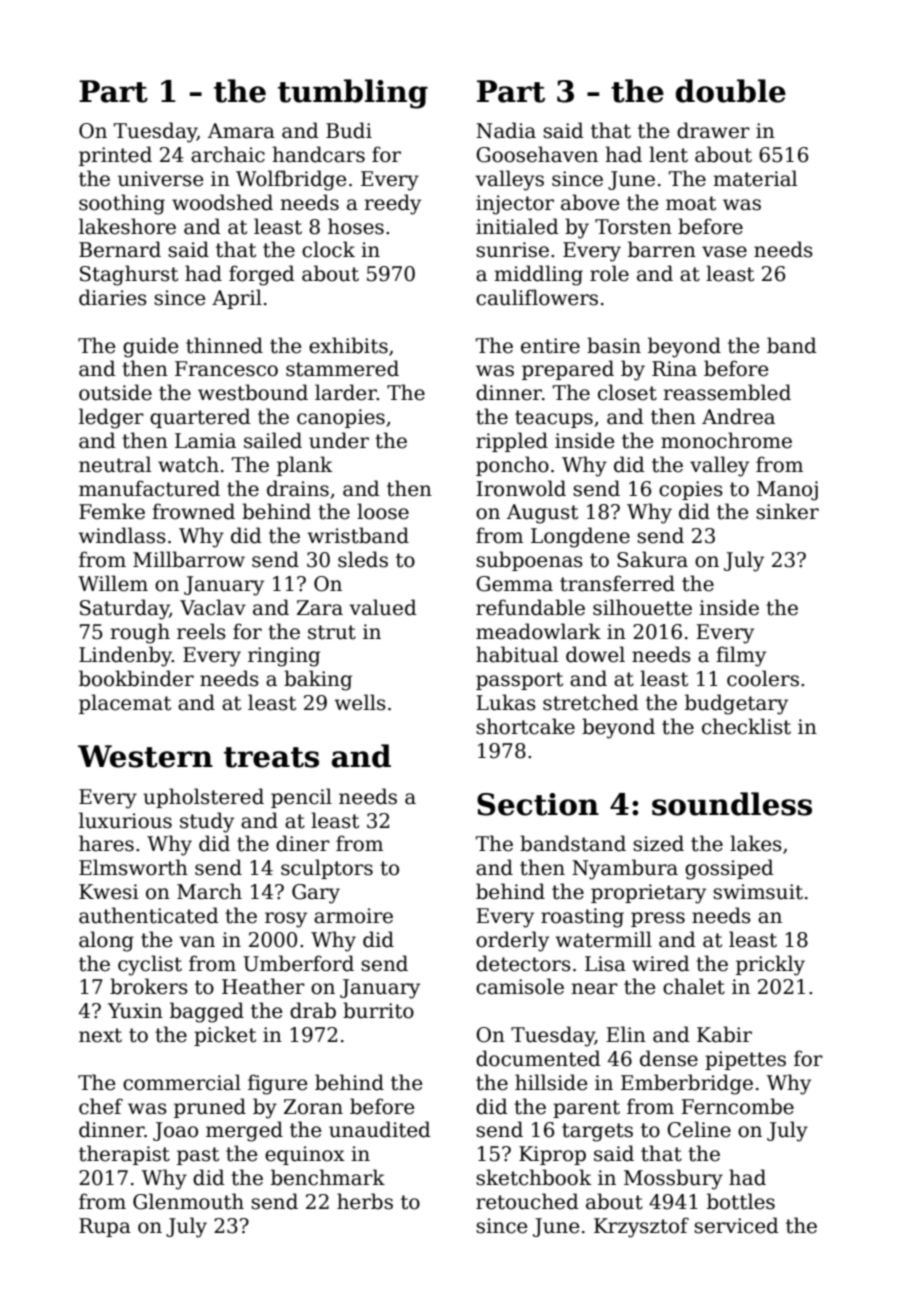  What do you see at coordinates (105, 1227) in the document?
I see `Rupa` at bounding box center [105, 1227].
